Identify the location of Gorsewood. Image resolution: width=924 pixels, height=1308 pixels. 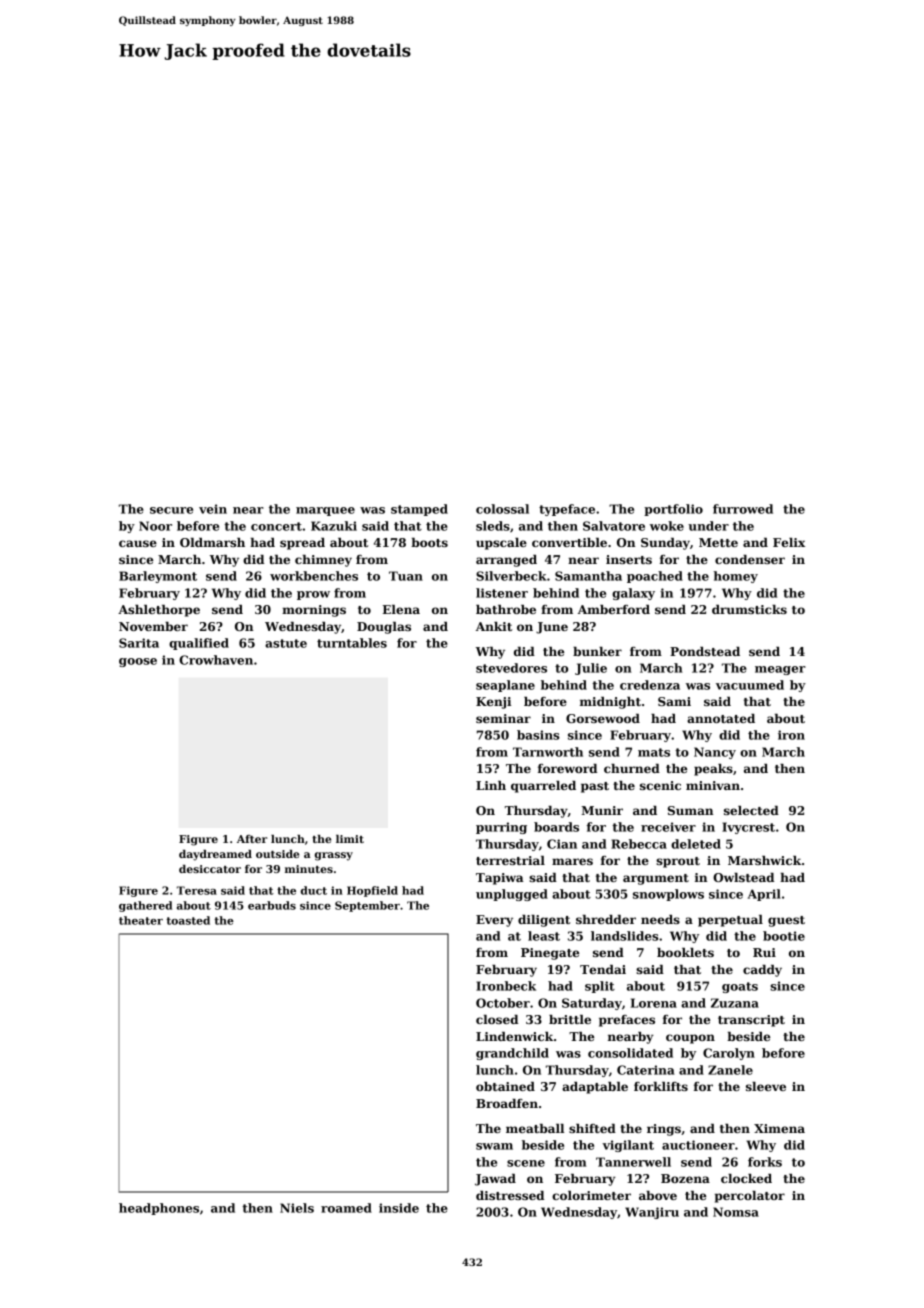
(603, 718).
